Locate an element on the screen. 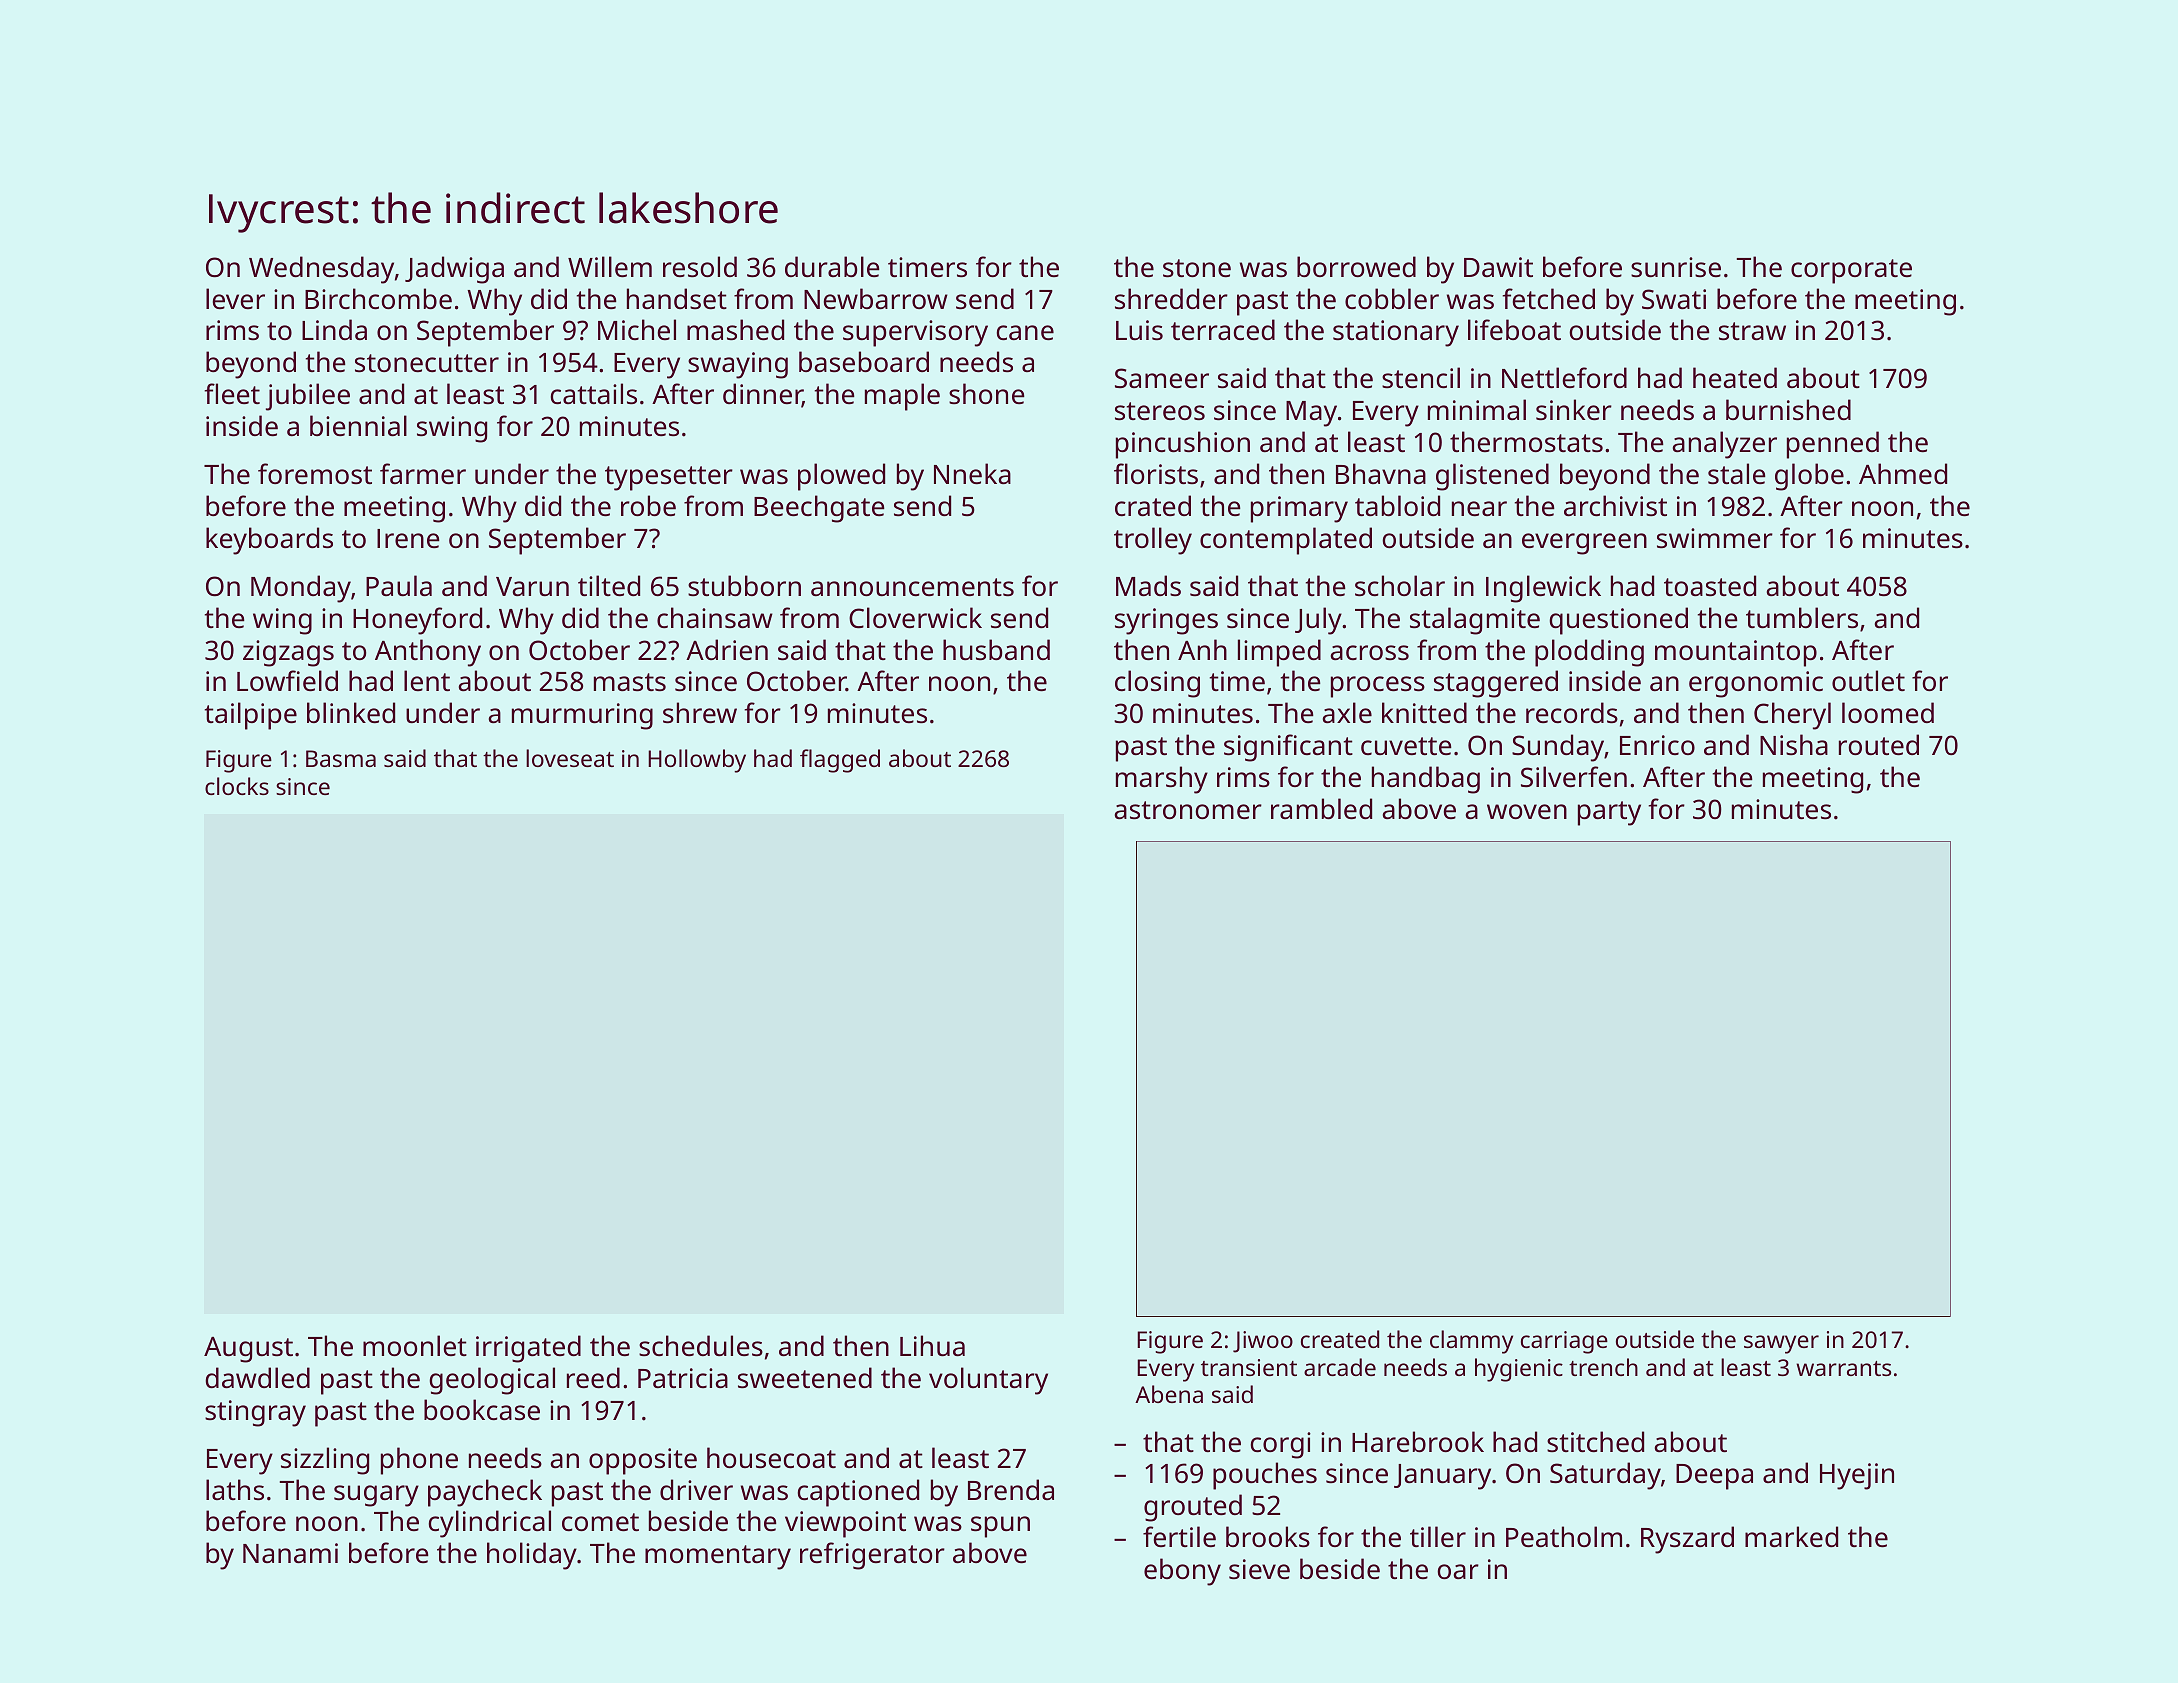  brooks is located at coordinates (1268, 1537).
